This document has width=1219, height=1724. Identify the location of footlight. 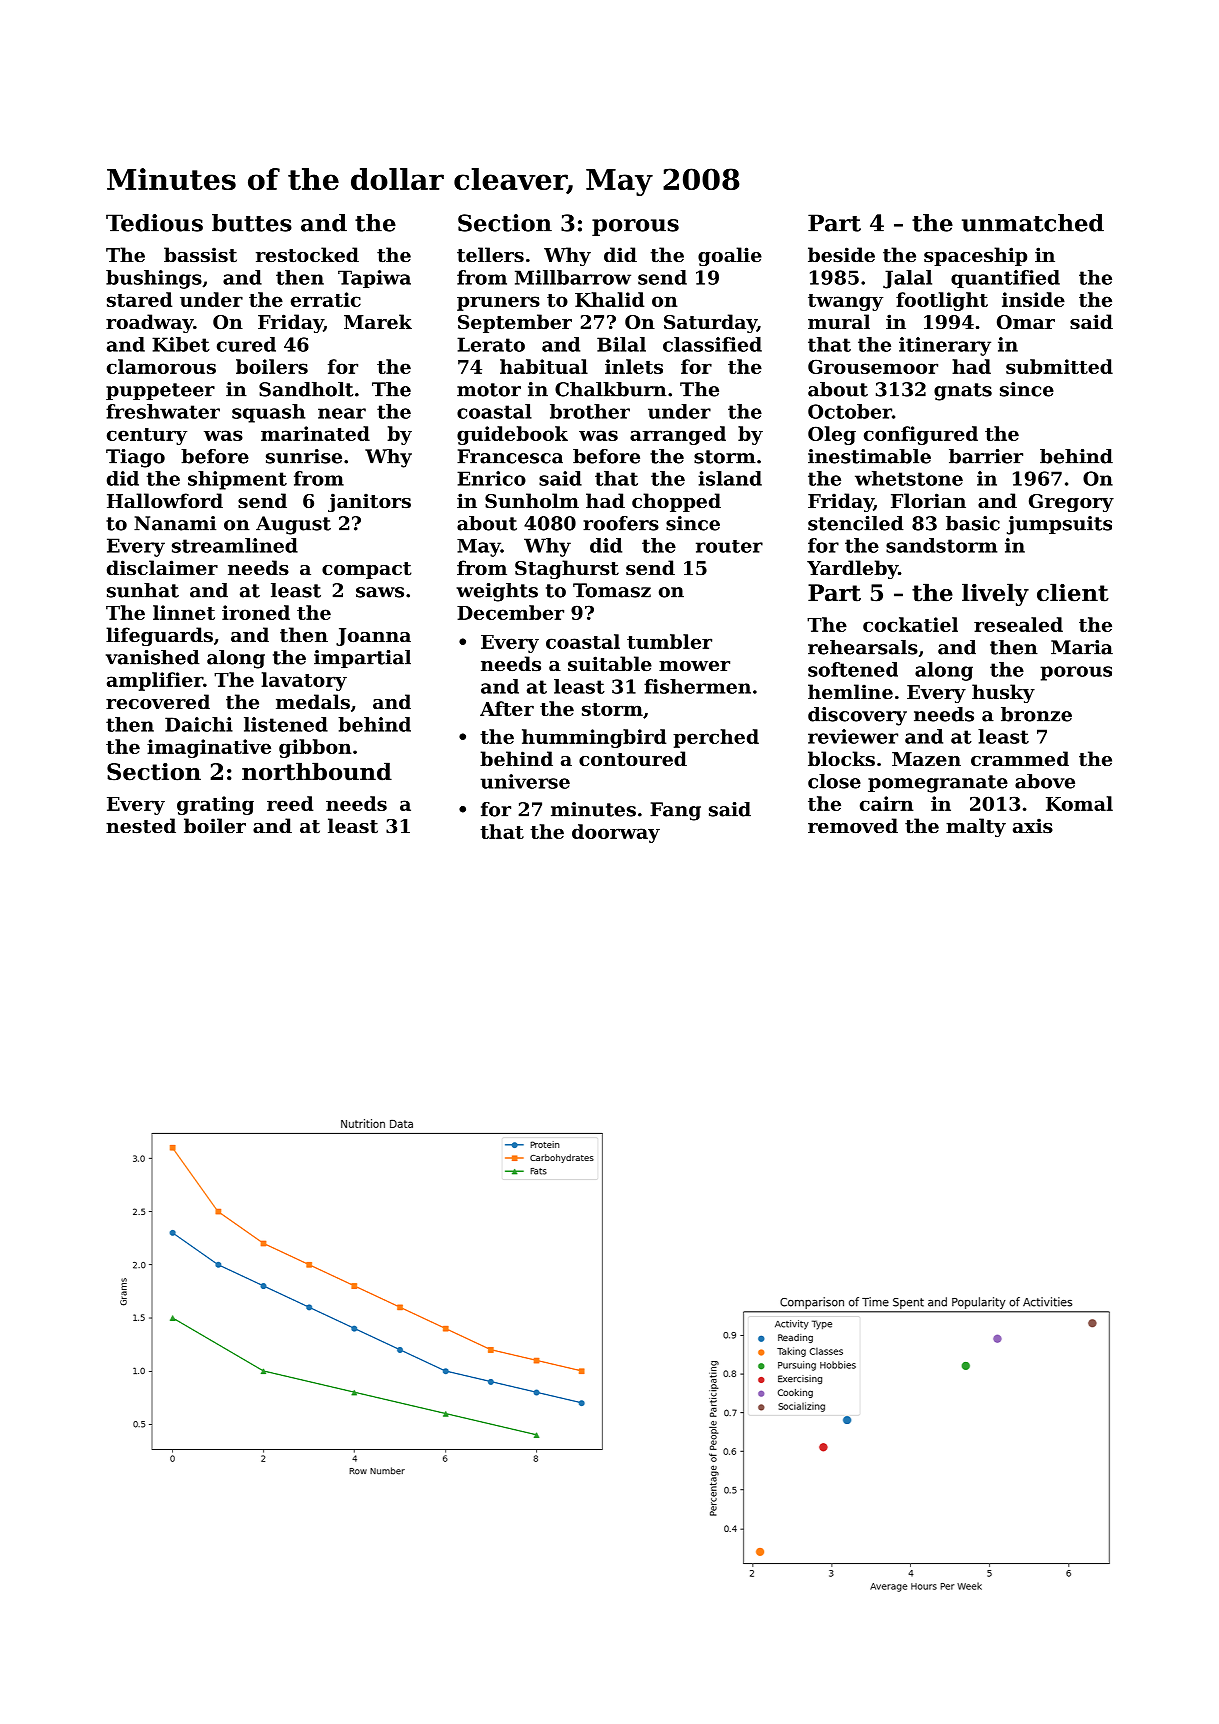
(942, 301).
